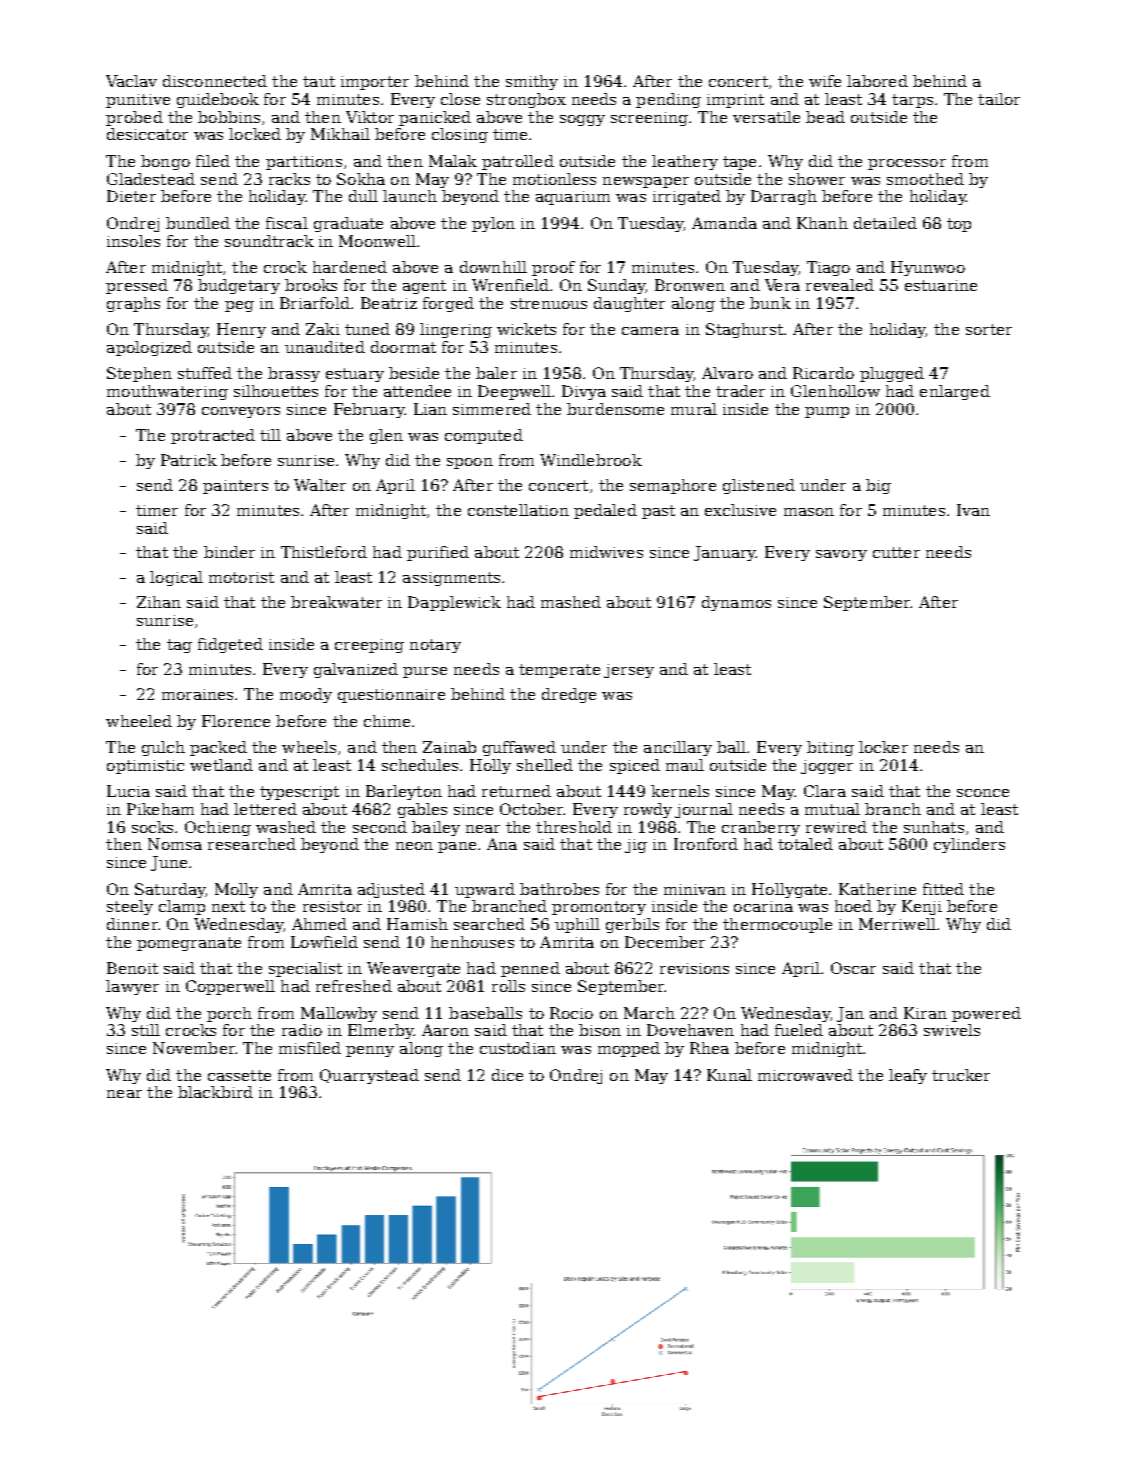  Describe the element at coordinates (983, 793) in the document. I see `sconce` at that location.
